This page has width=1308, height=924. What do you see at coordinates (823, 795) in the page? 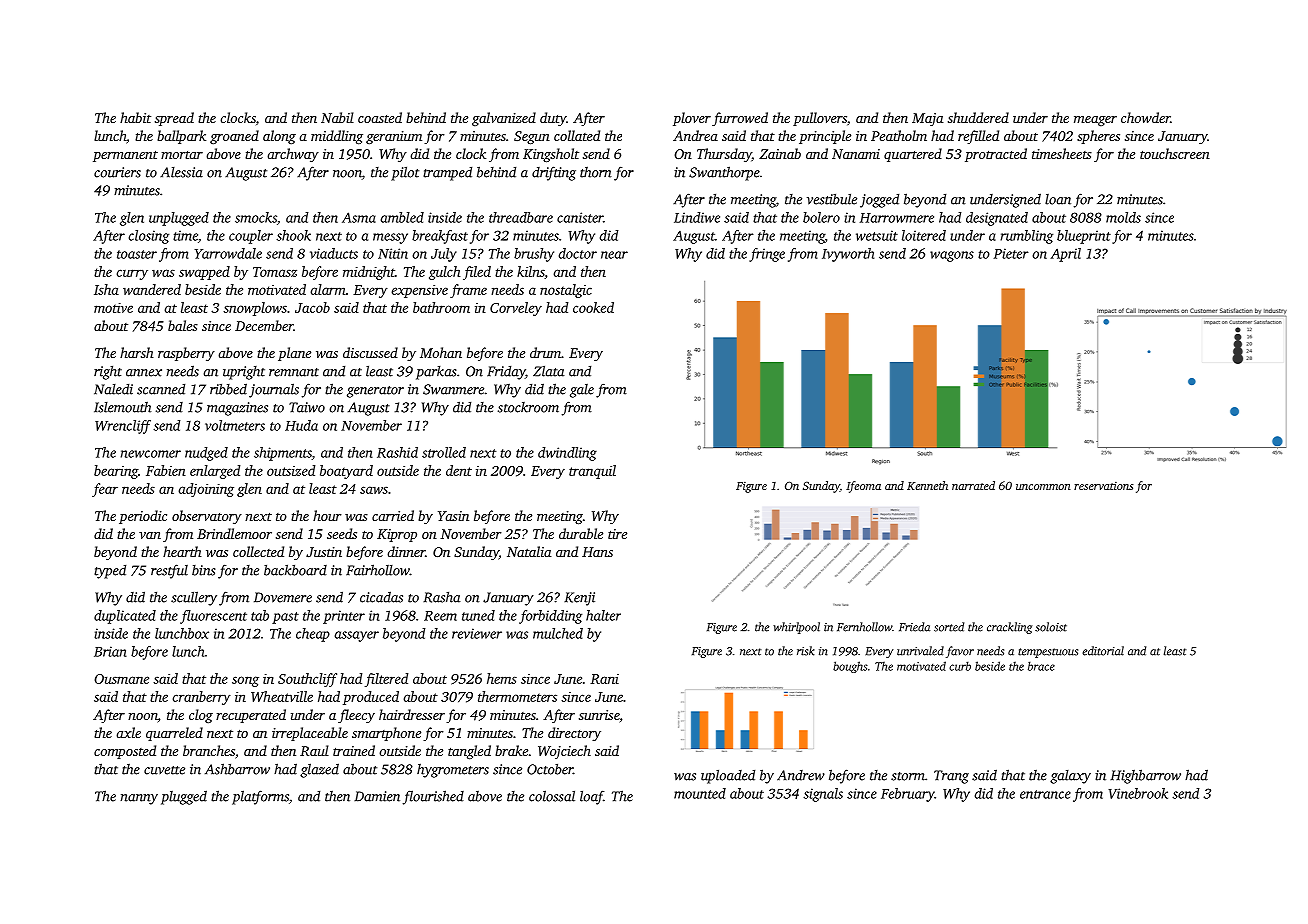
I see `signals` at bounding box center [823, 795].
